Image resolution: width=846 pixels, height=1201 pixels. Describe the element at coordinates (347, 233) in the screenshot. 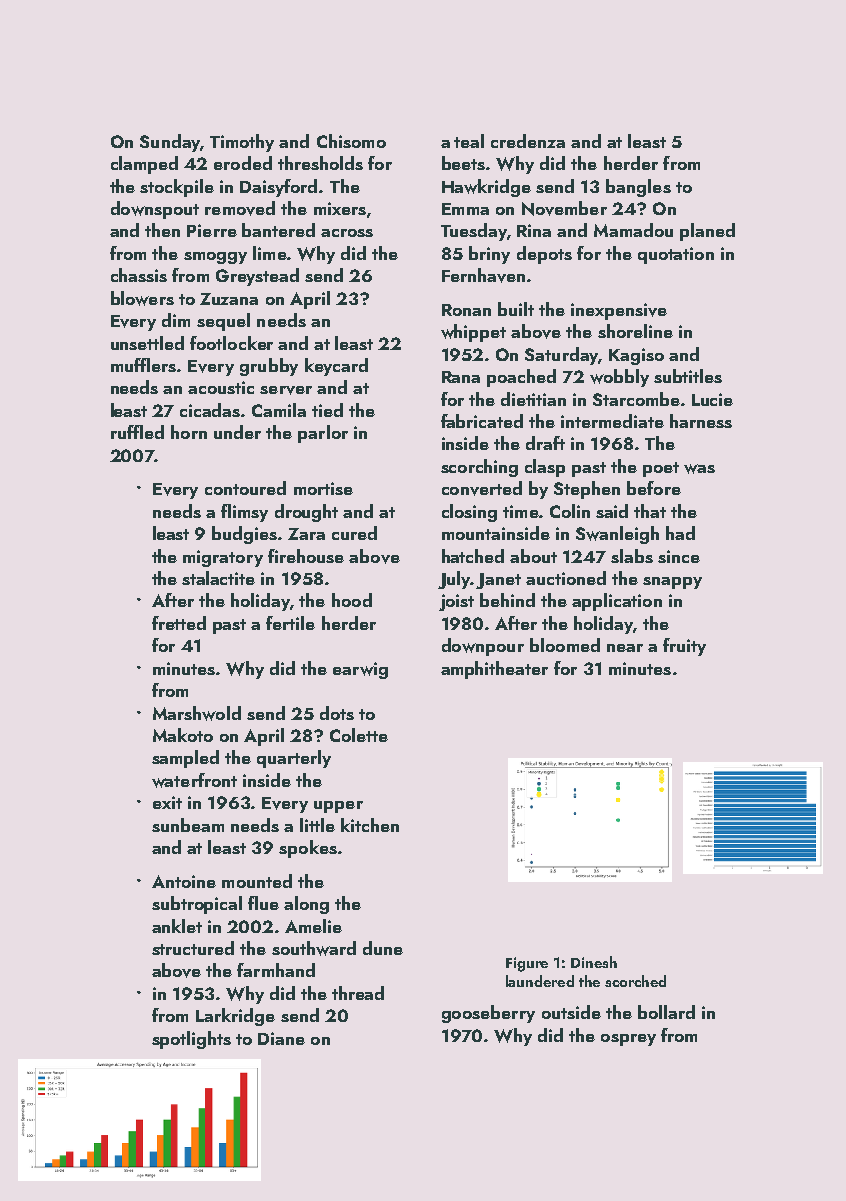

I see `across` at that location.
